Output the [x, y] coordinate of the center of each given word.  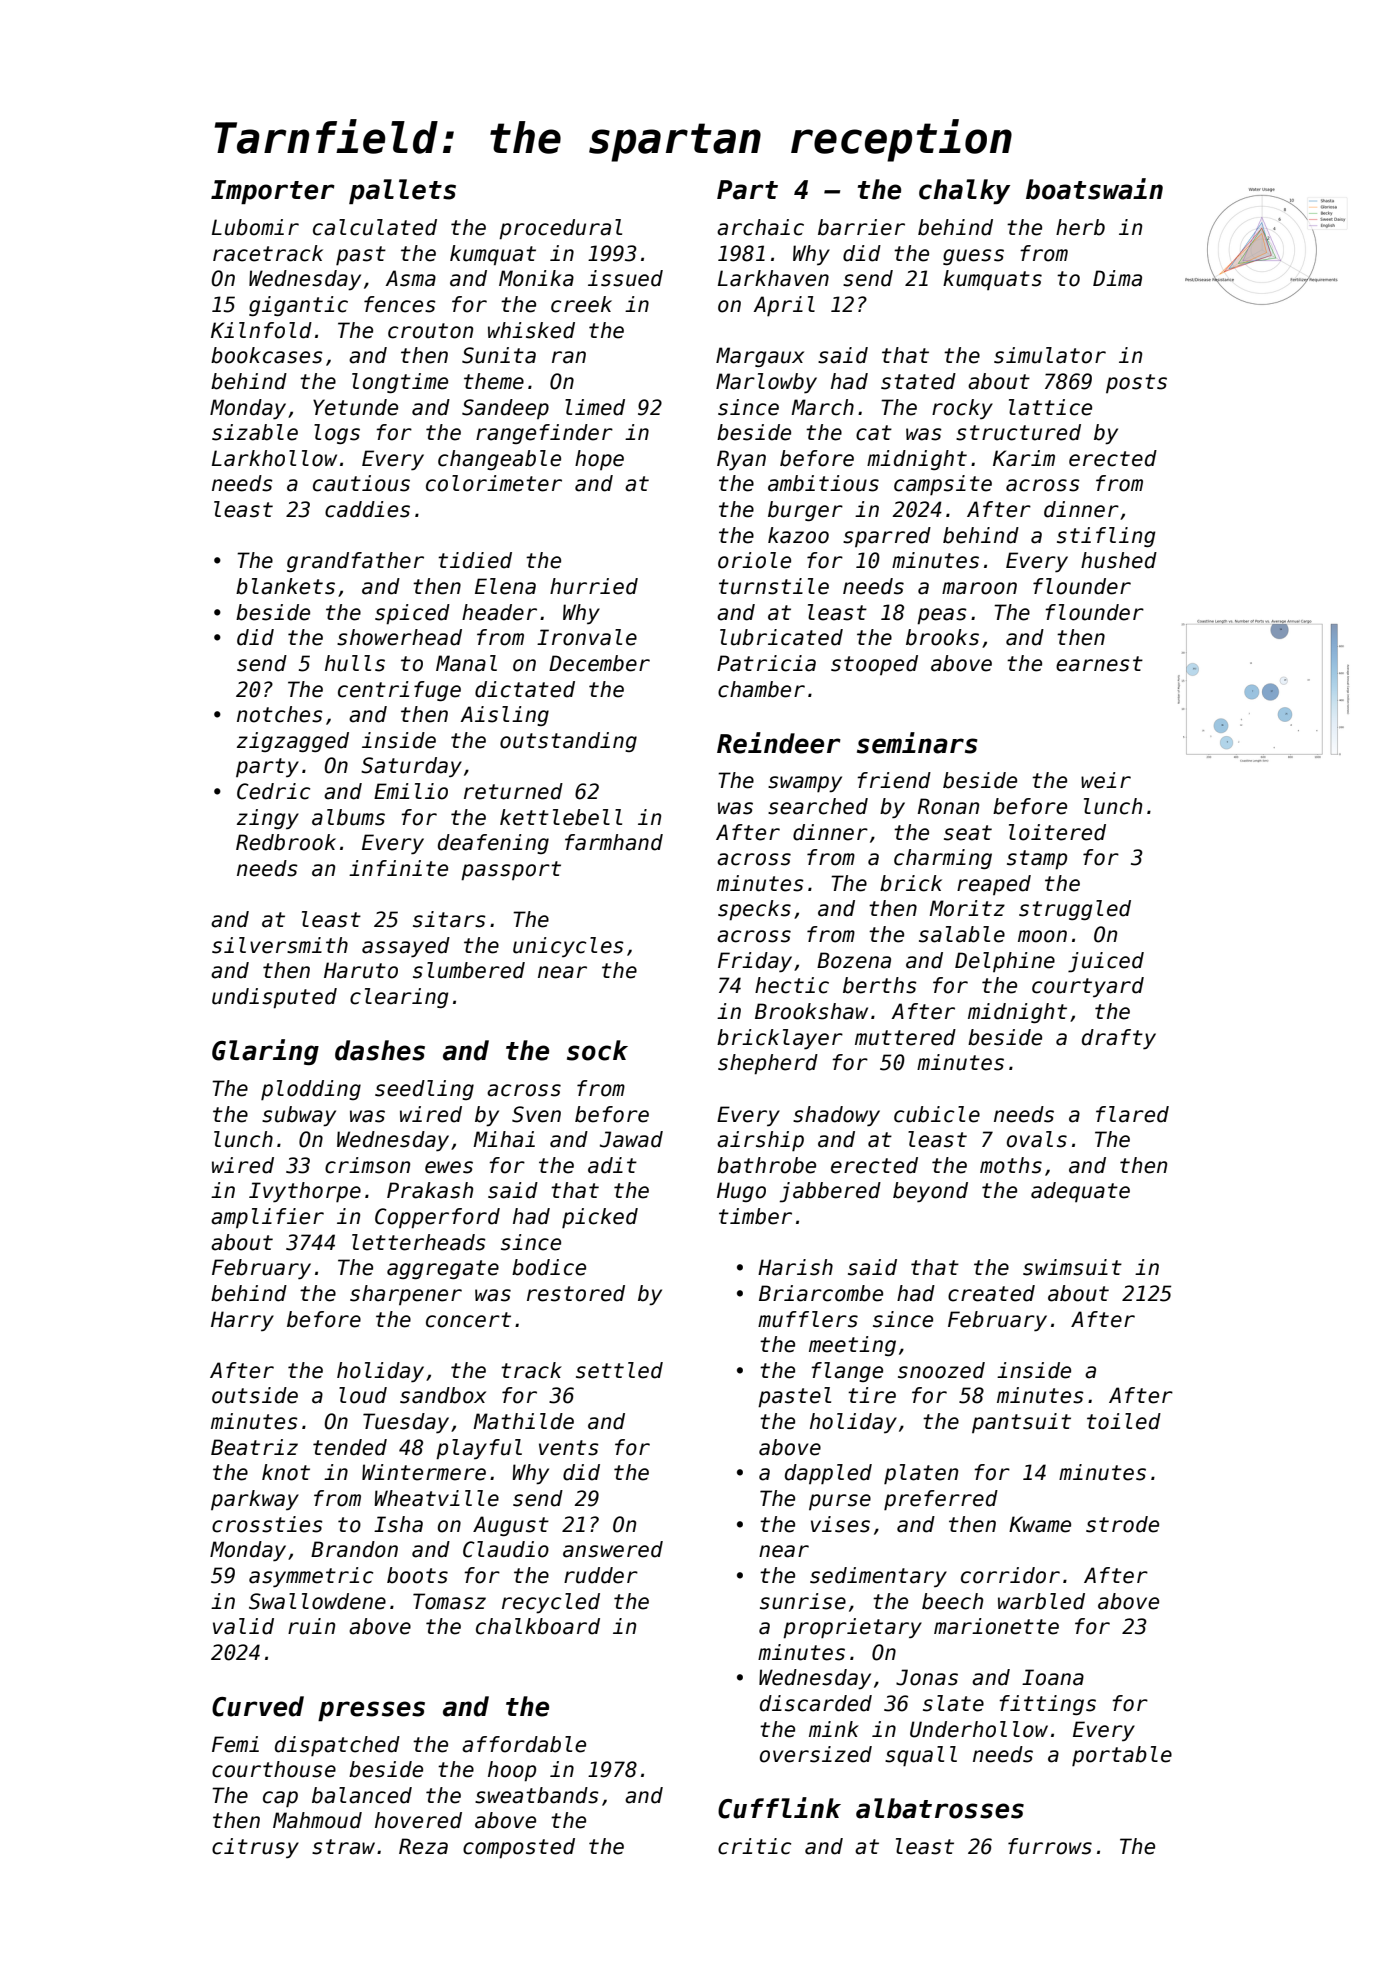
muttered [905, 1037]
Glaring [265, 1052]
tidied [475, 560]
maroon [979, 588]
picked [600, 1218]
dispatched [337, 1746]
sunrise [803, 1601]
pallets [402, 191]
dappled [828, 1474]
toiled [1124, 1421]
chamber [761, 689]
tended [350, 1447]
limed [595, 407]
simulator [1050, 355]
